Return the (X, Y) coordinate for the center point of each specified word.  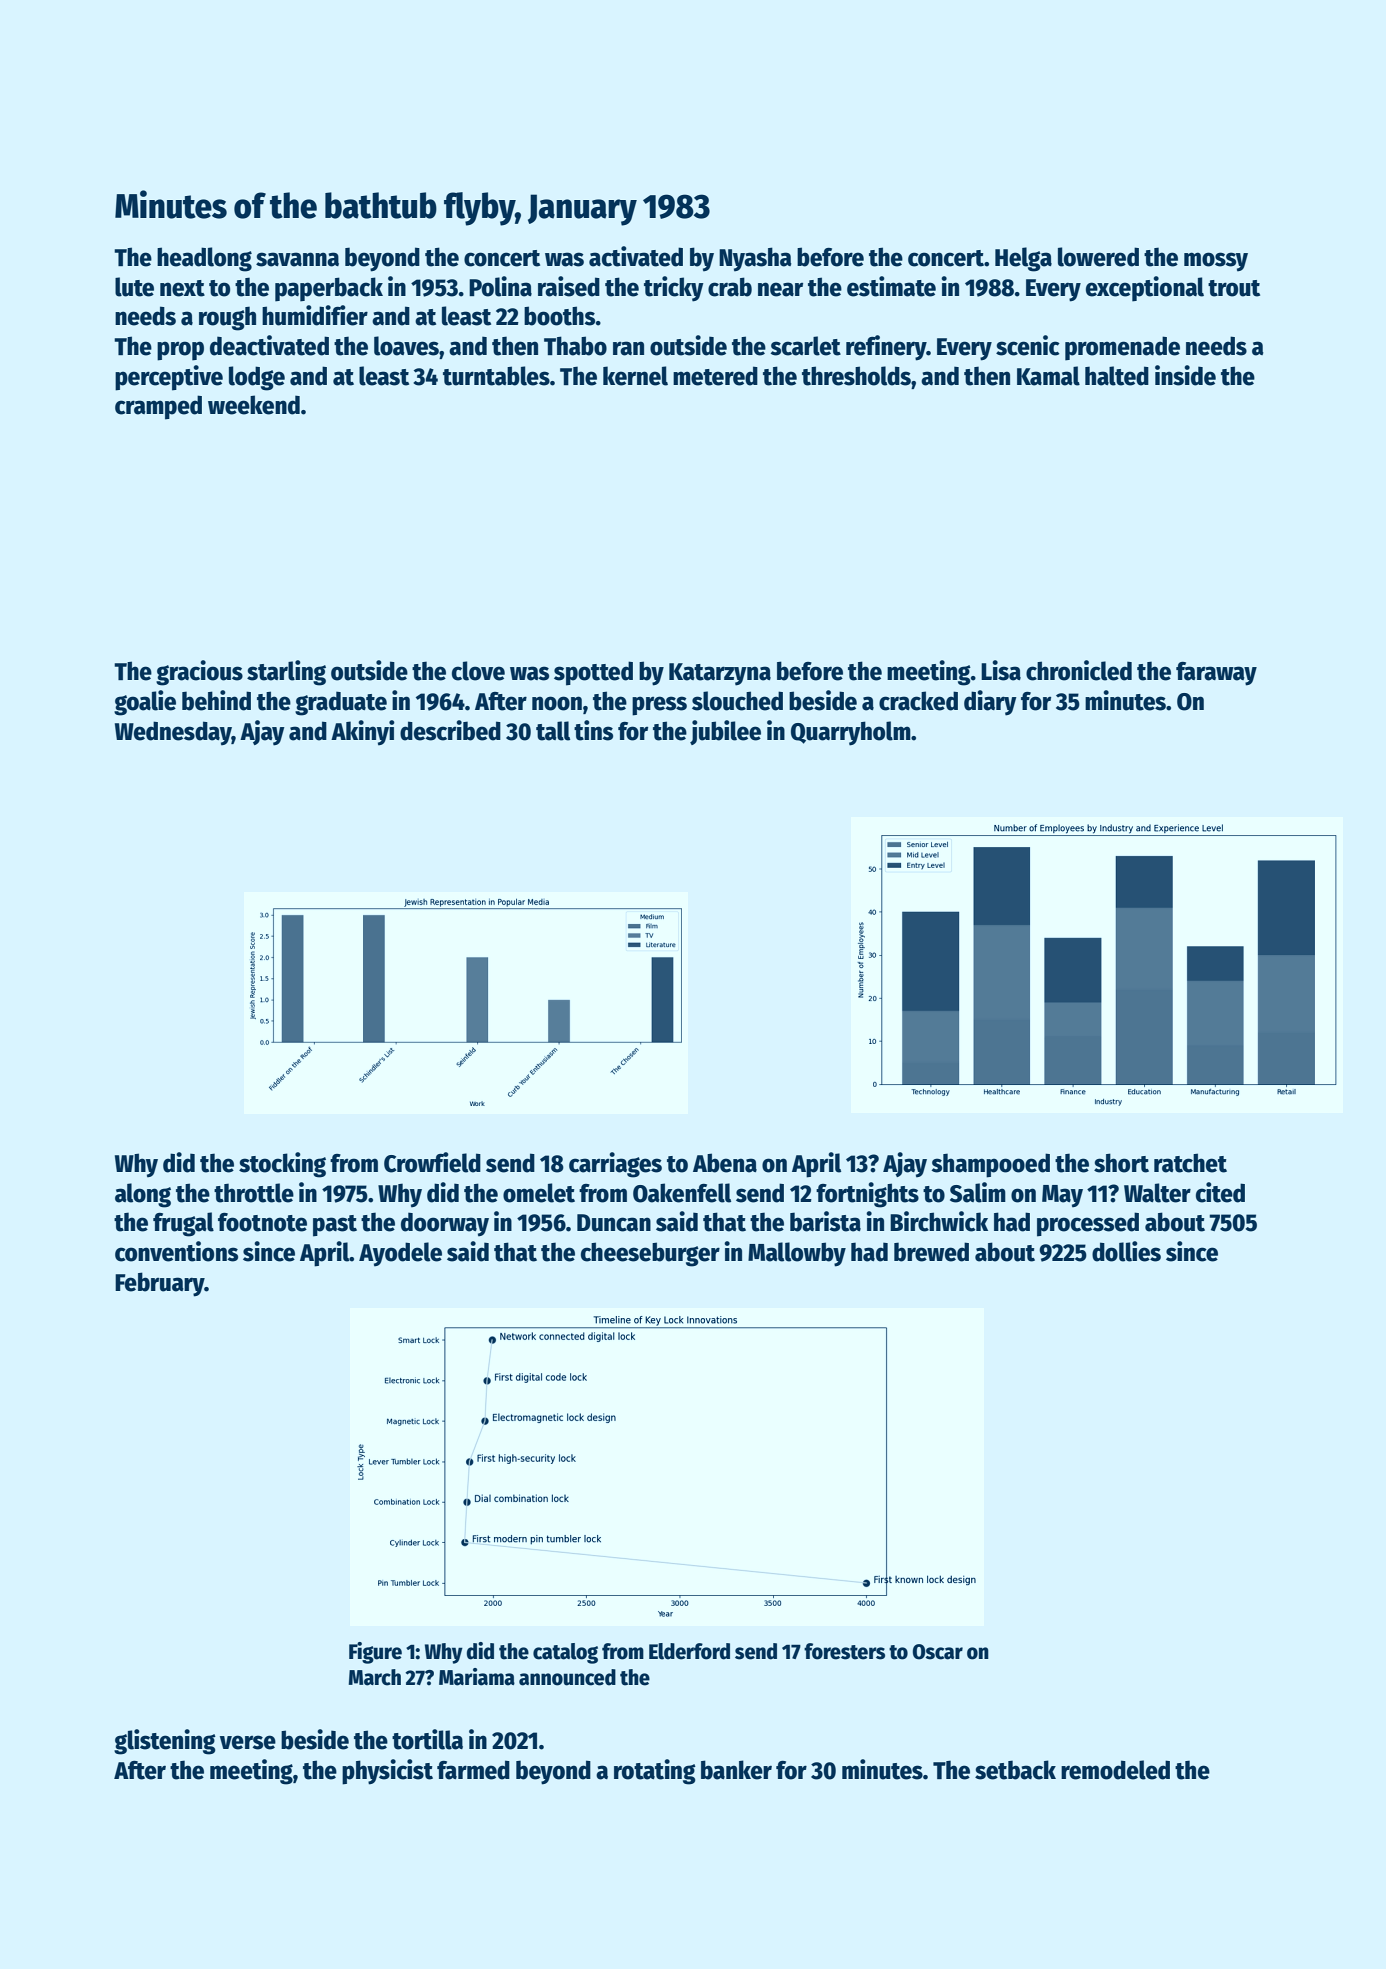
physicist (387, 1772)
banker (736, 1770)
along (143, 1195)
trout (1234, 288)
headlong (204, 259)
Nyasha (755, 259)
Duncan (614, 1223)
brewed (931, 1252)
